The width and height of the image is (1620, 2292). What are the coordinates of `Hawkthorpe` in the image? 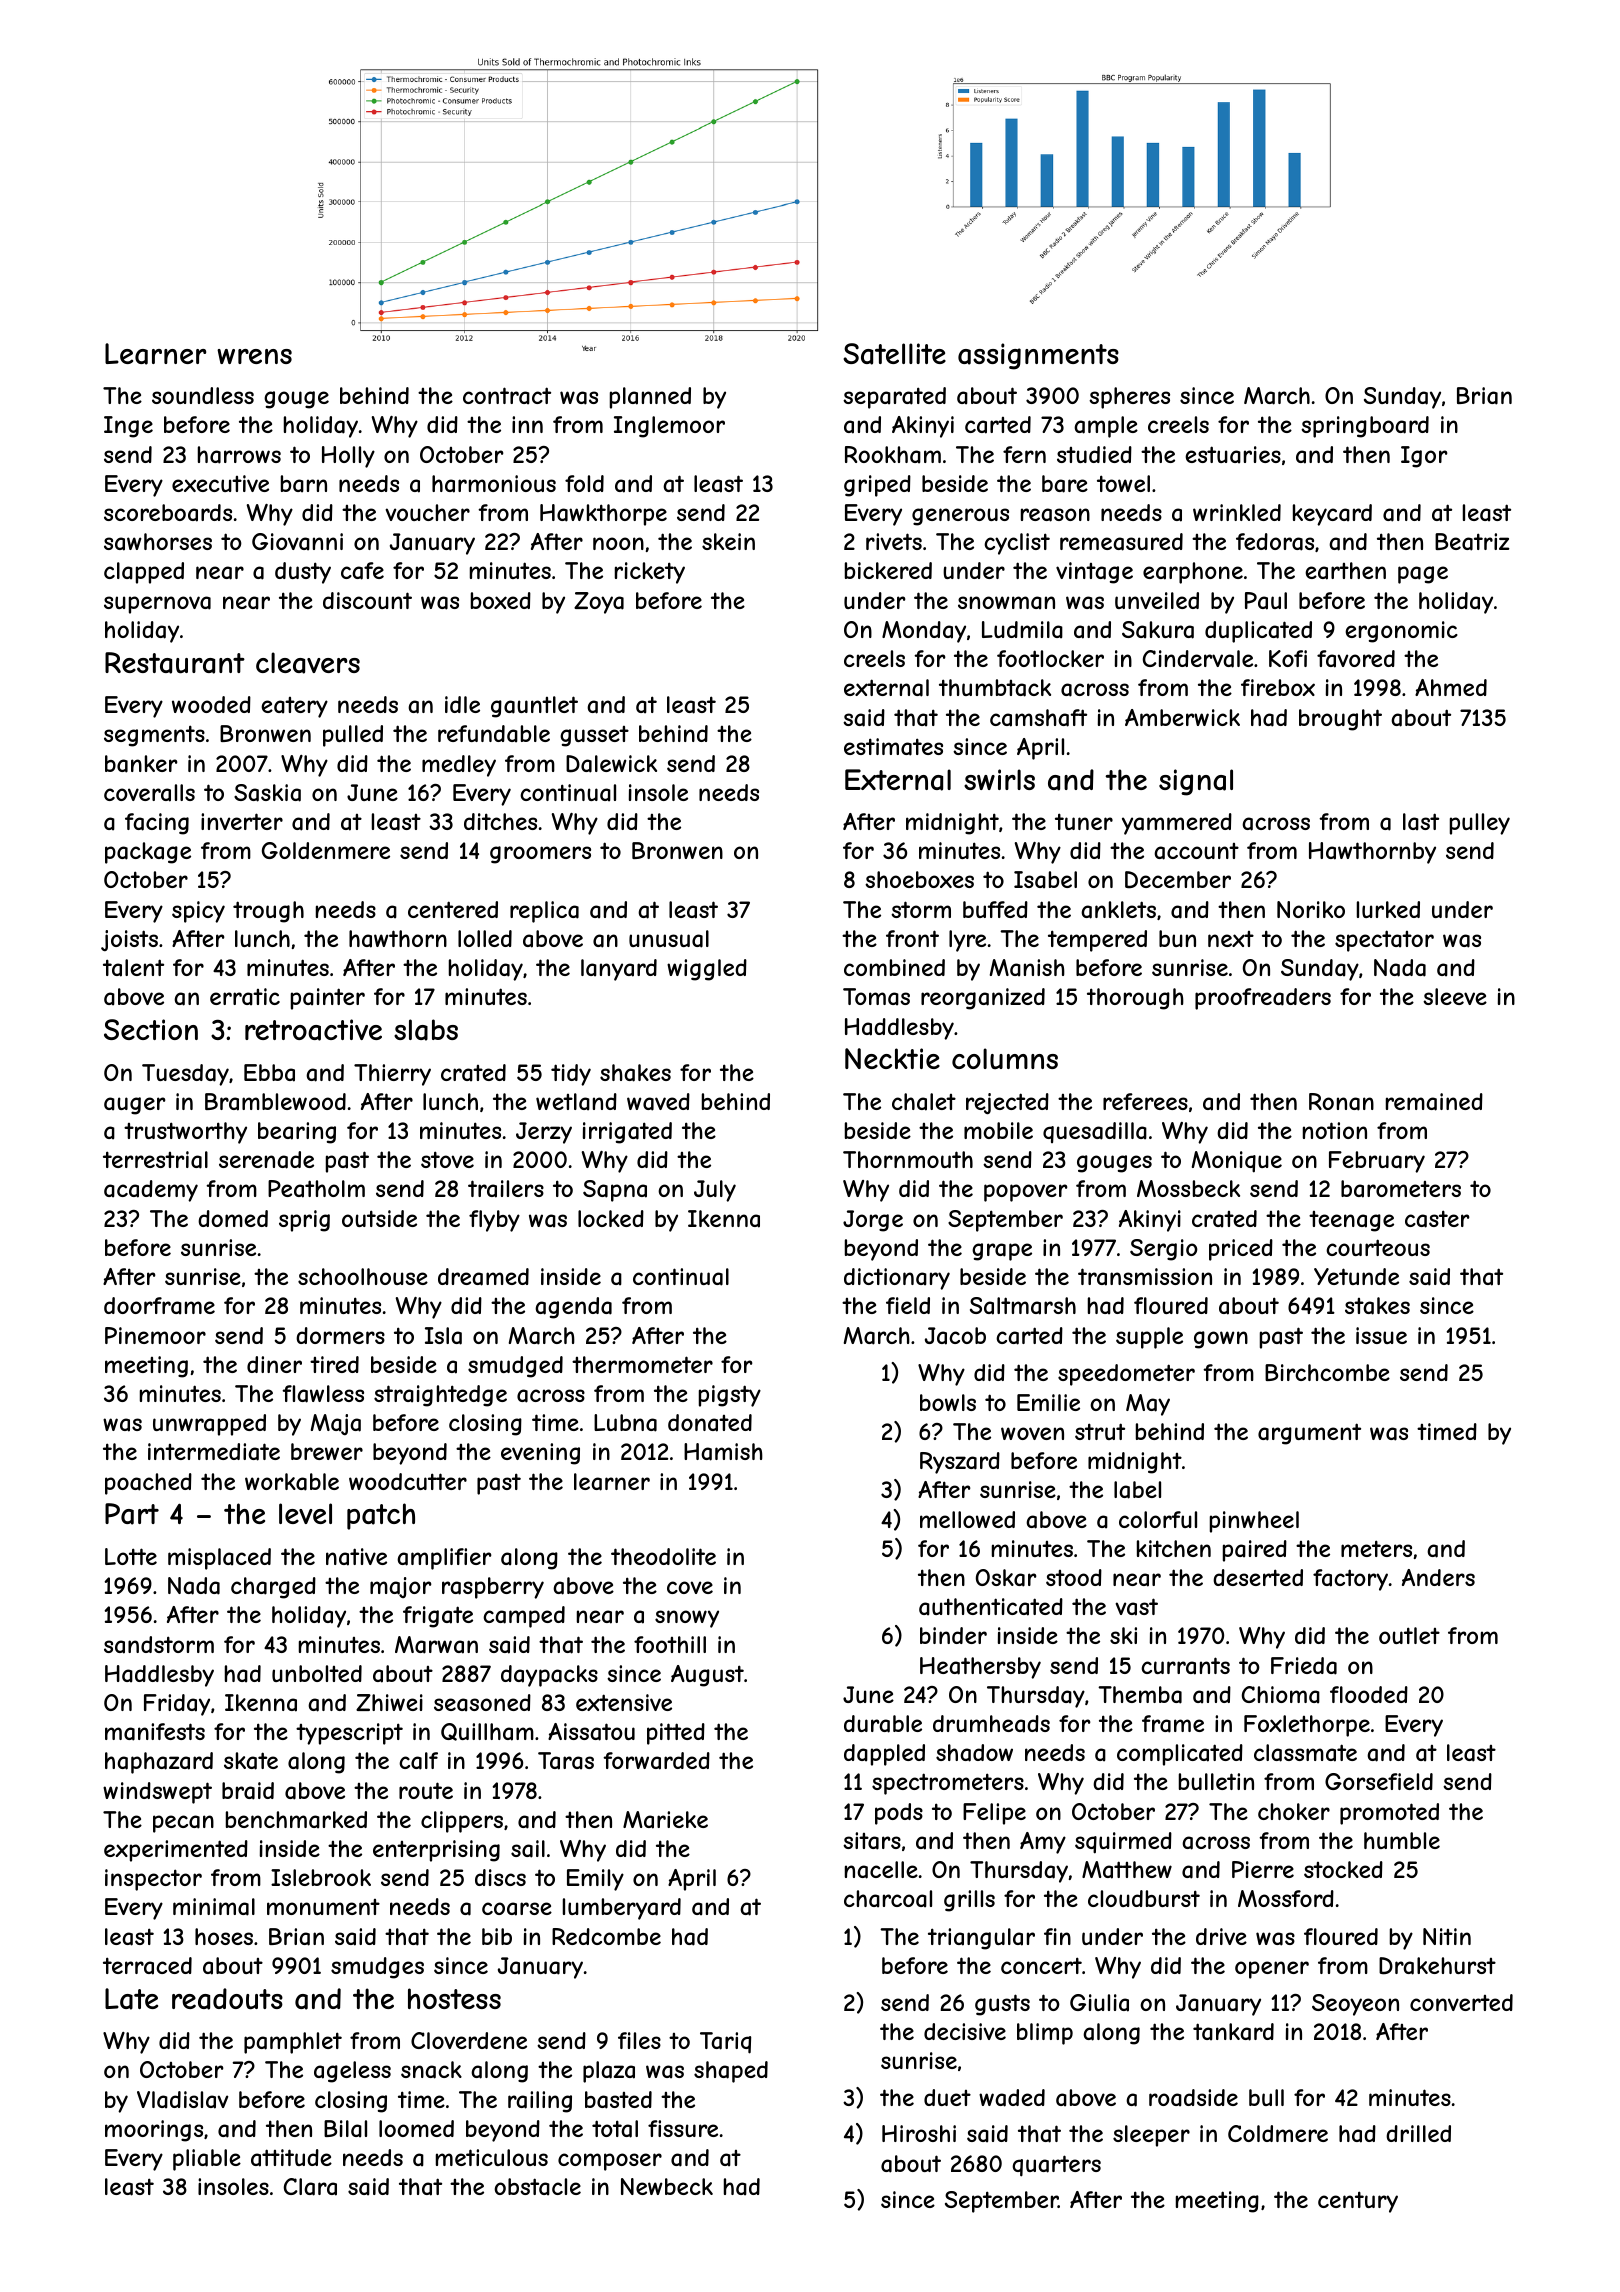 It's located at (603, 515).
